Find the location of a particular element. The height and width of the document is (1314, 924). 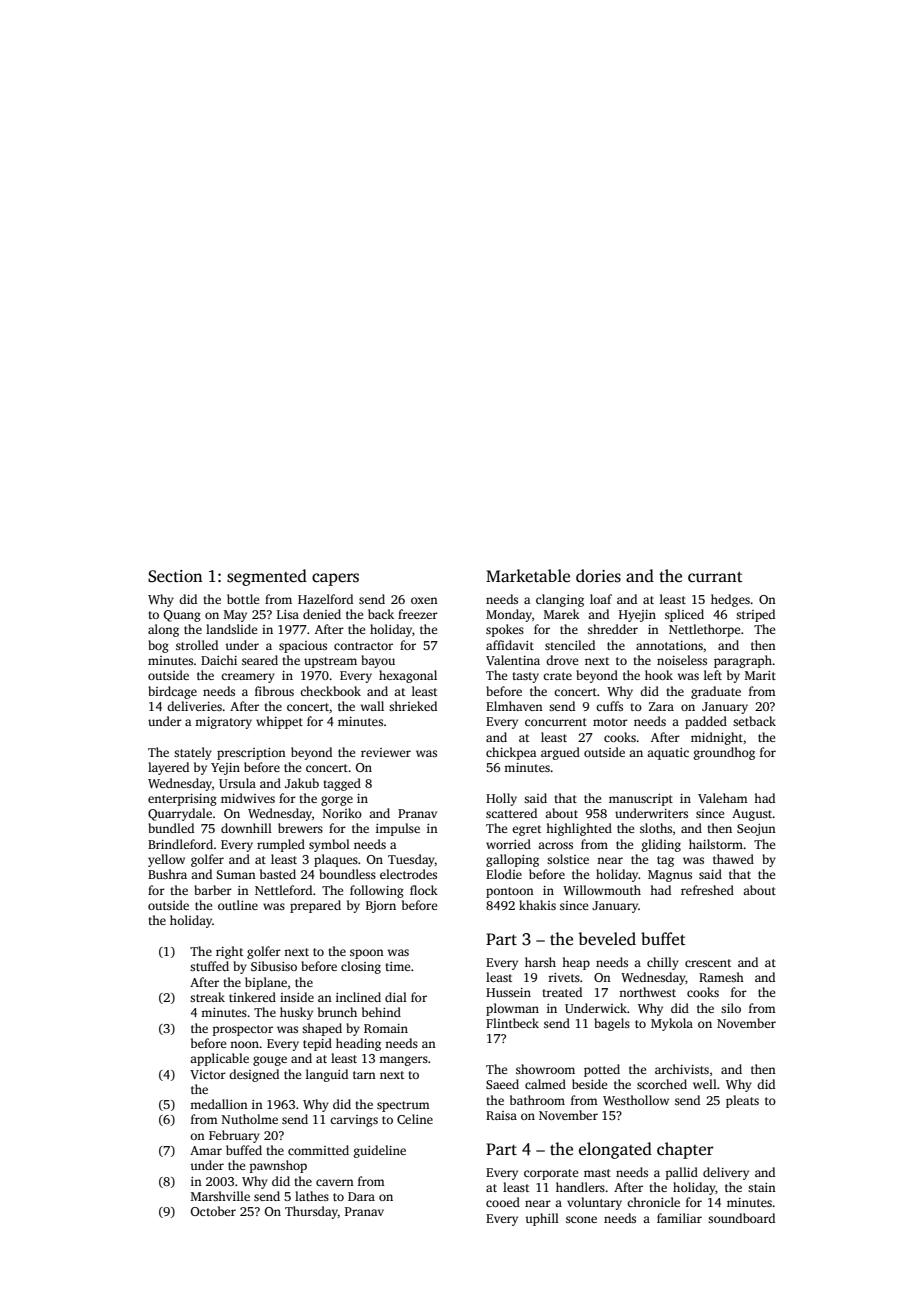

October is located at coordinates (213, 1211).
